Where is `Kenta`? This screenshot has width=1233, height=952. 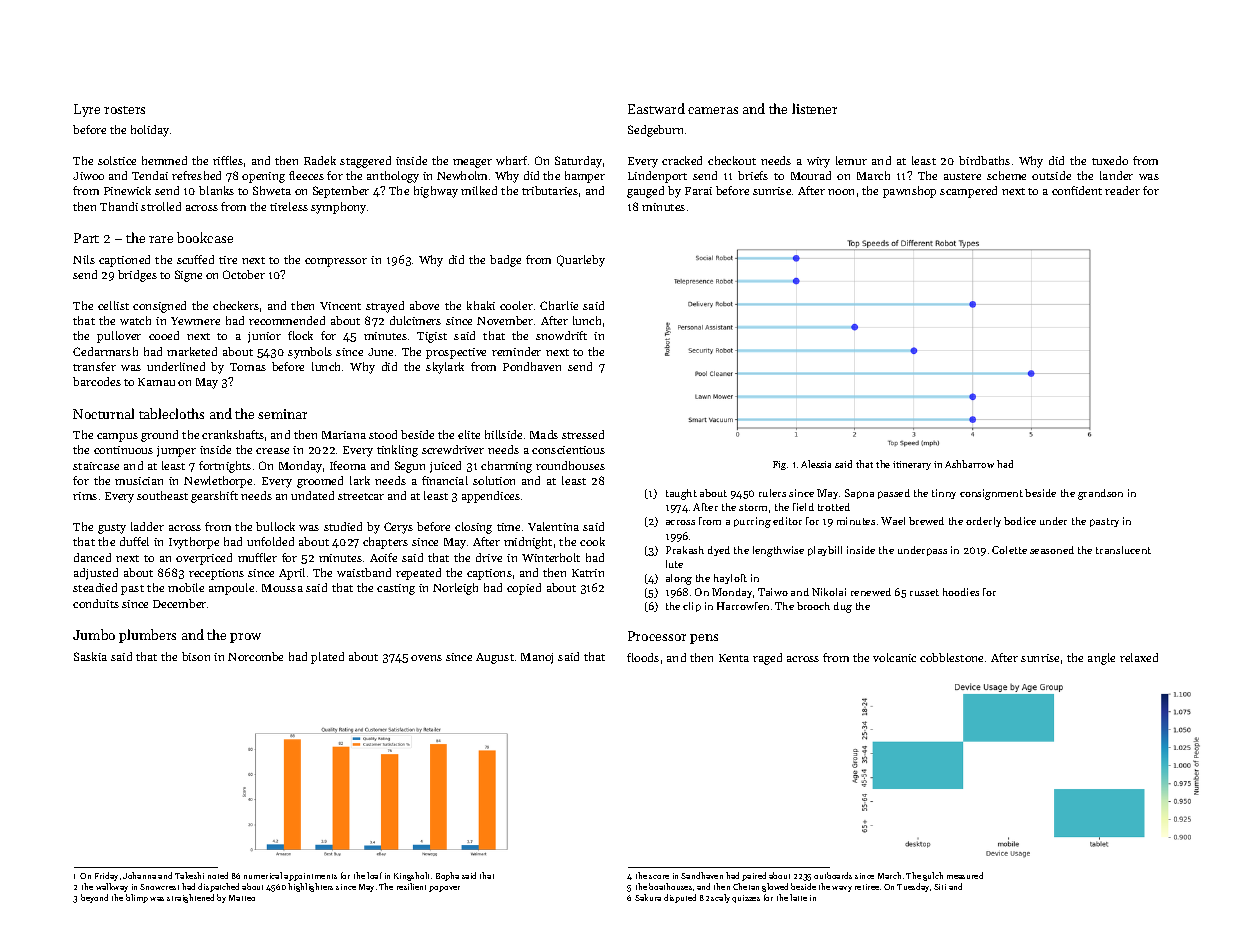 Kenta is located at coordinates (734, 658).
